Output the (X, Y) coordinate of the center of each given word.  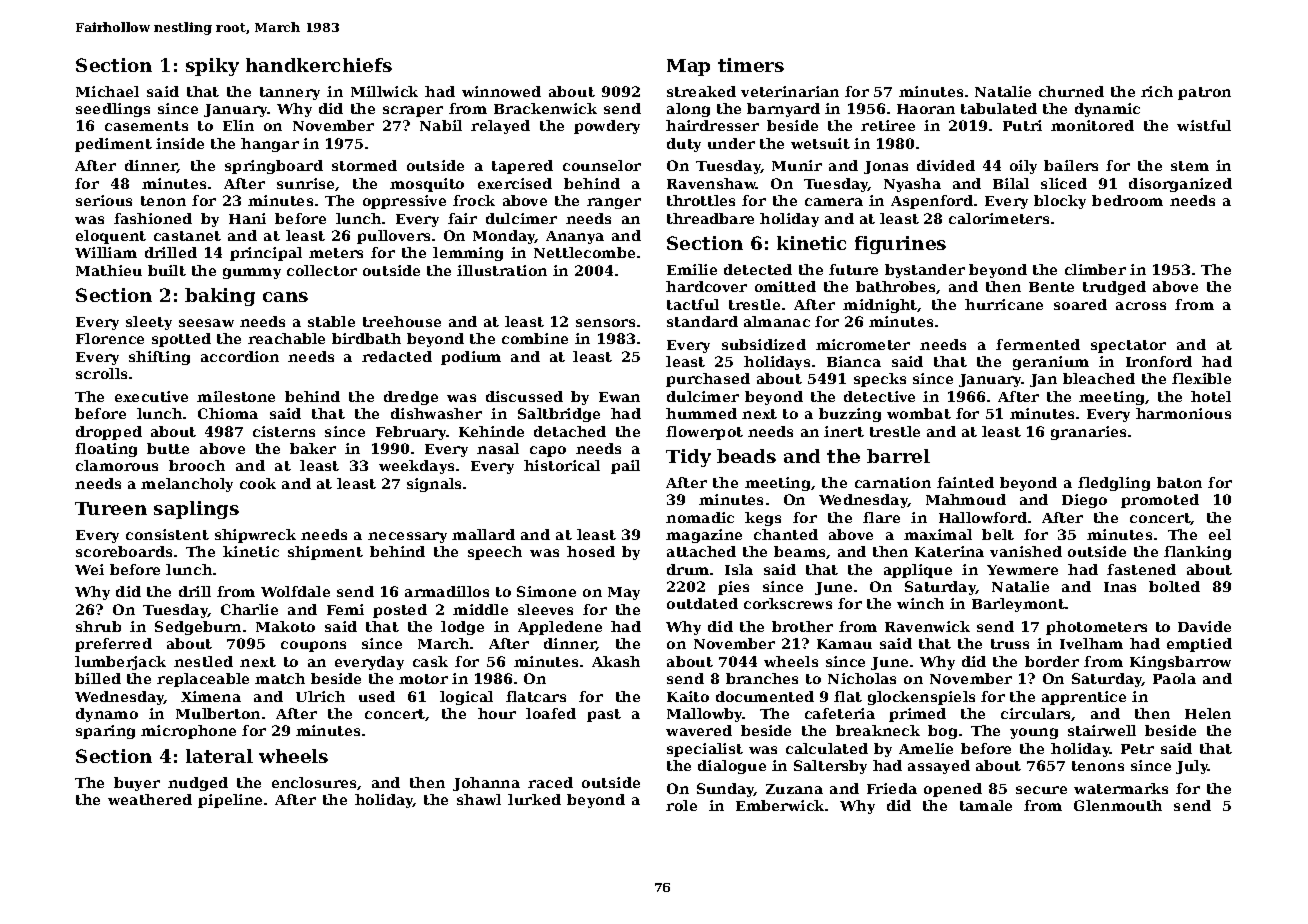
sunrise (306, 184)
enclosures (315, 783)
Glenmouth (1118, 805)
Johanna (486, 784)
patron (1204, 93)
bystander (925, 271)
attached (701, 551)
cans (285, 297)
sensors (605, 323)
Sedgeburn (198, 628)
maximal (938, 534)
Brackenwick (545, 108)
